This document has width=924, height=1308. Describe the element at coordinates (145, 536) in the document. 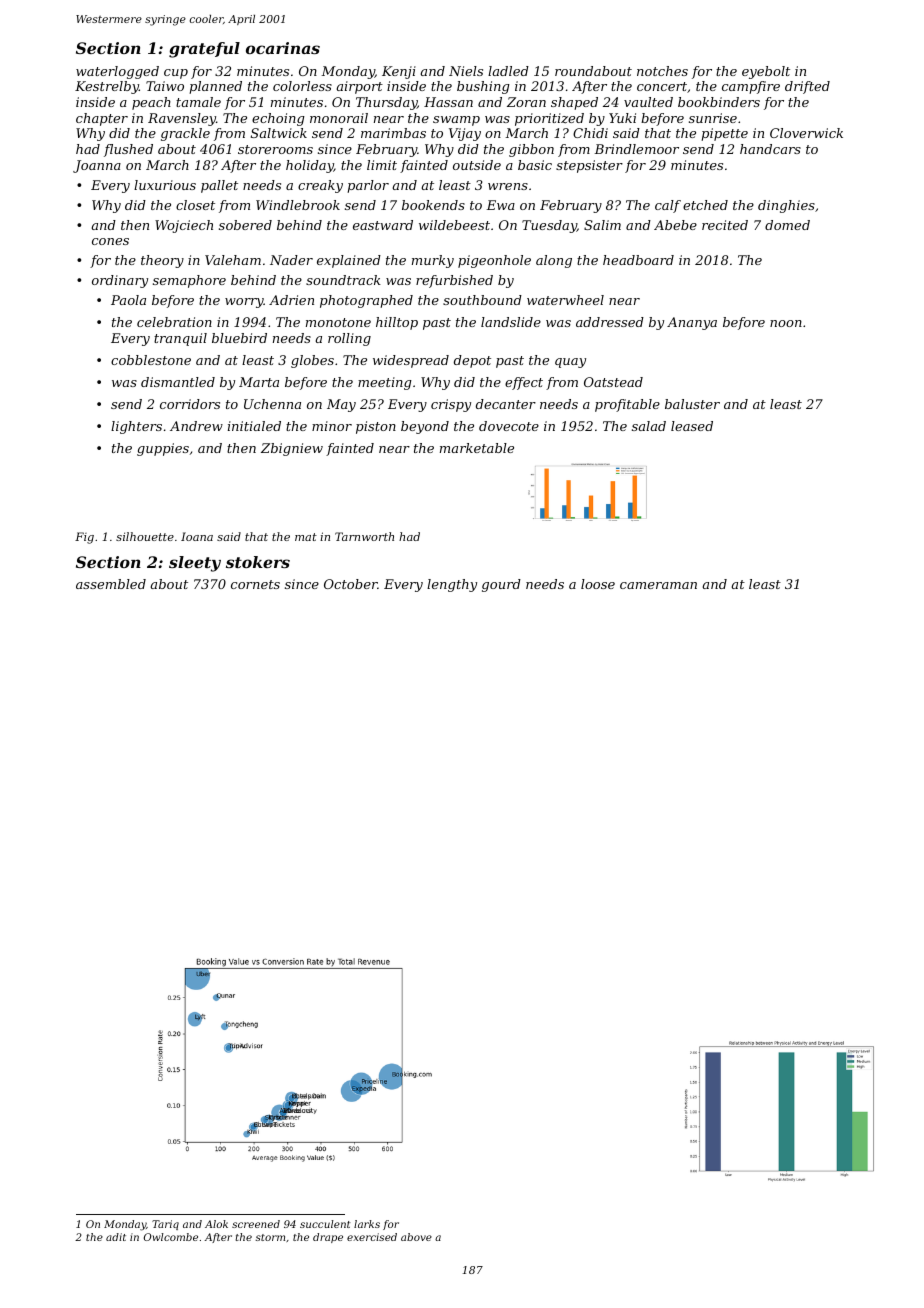

I see `silhouette` at that location.
